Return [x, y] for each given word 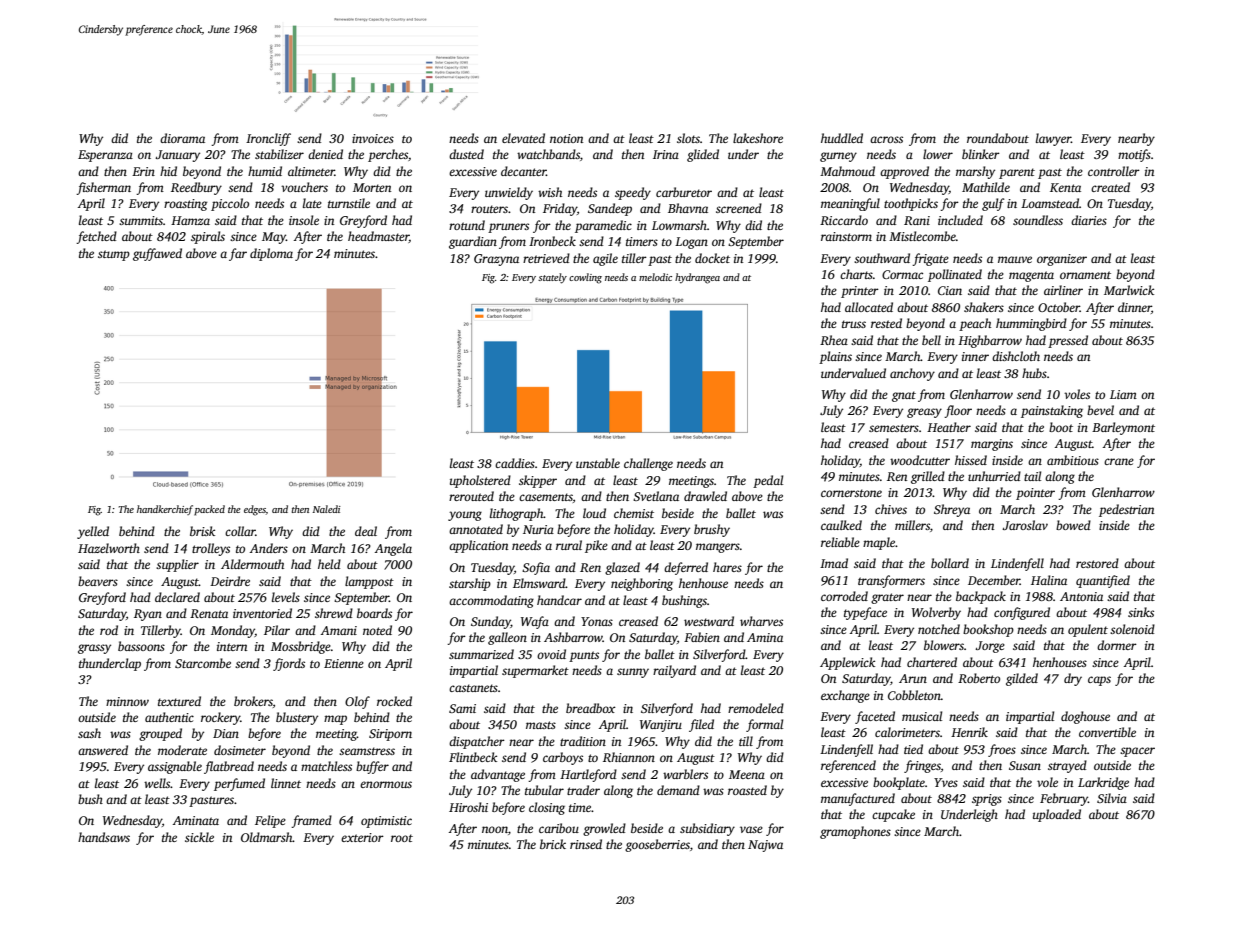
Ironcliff [268, 139]
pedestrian [1126, 510]
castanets [473, 688]
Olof [357, 702]
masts [541, 725]
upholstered [480, 481]
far [238, 254]
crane [1119, 461]
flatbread [229, 767]
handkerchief [165, 510]
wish [550, 192]
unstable [598, 463]
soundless [1038, 220]
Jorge [990, 647]
